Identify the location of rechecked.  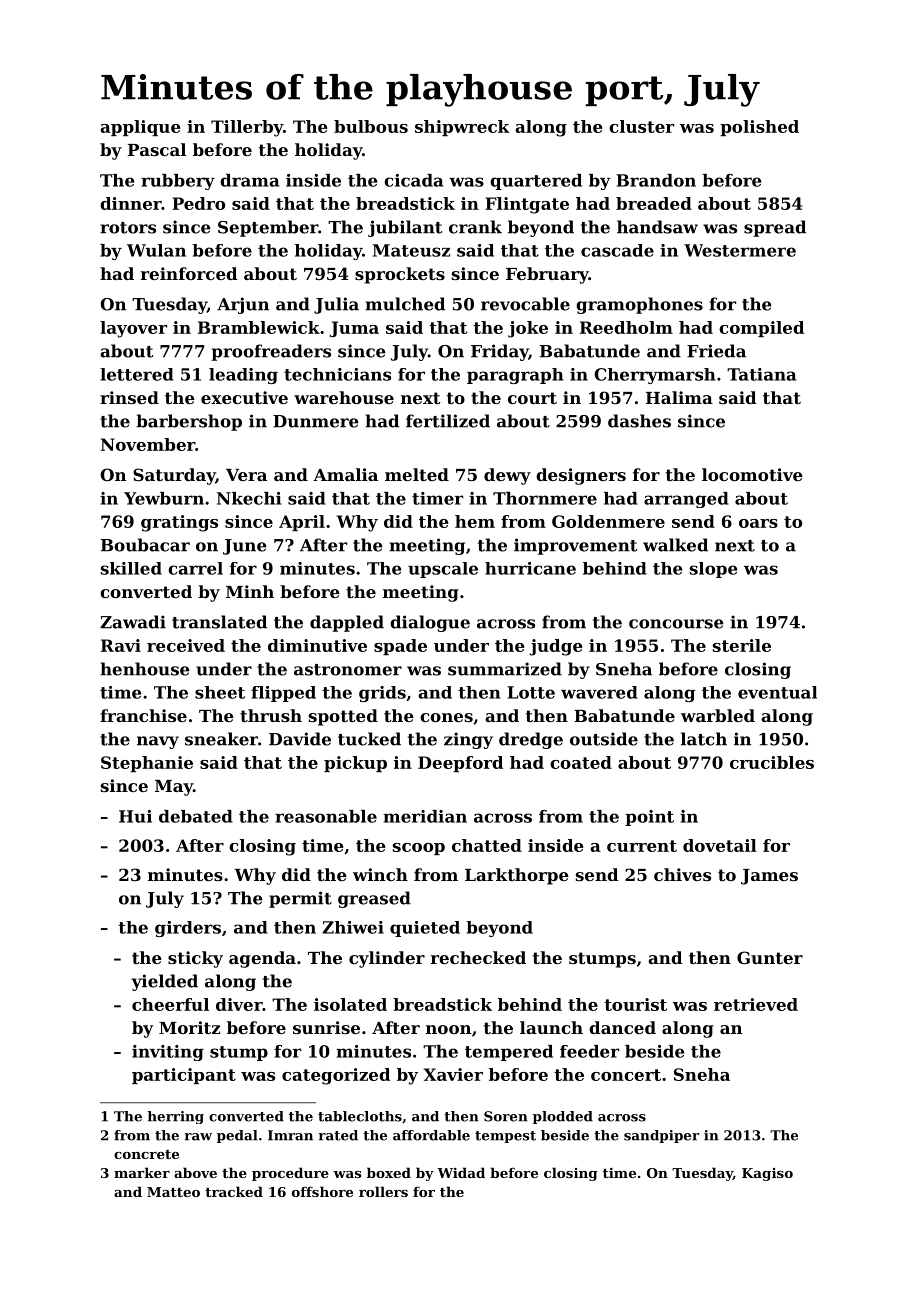
(478, 957).
